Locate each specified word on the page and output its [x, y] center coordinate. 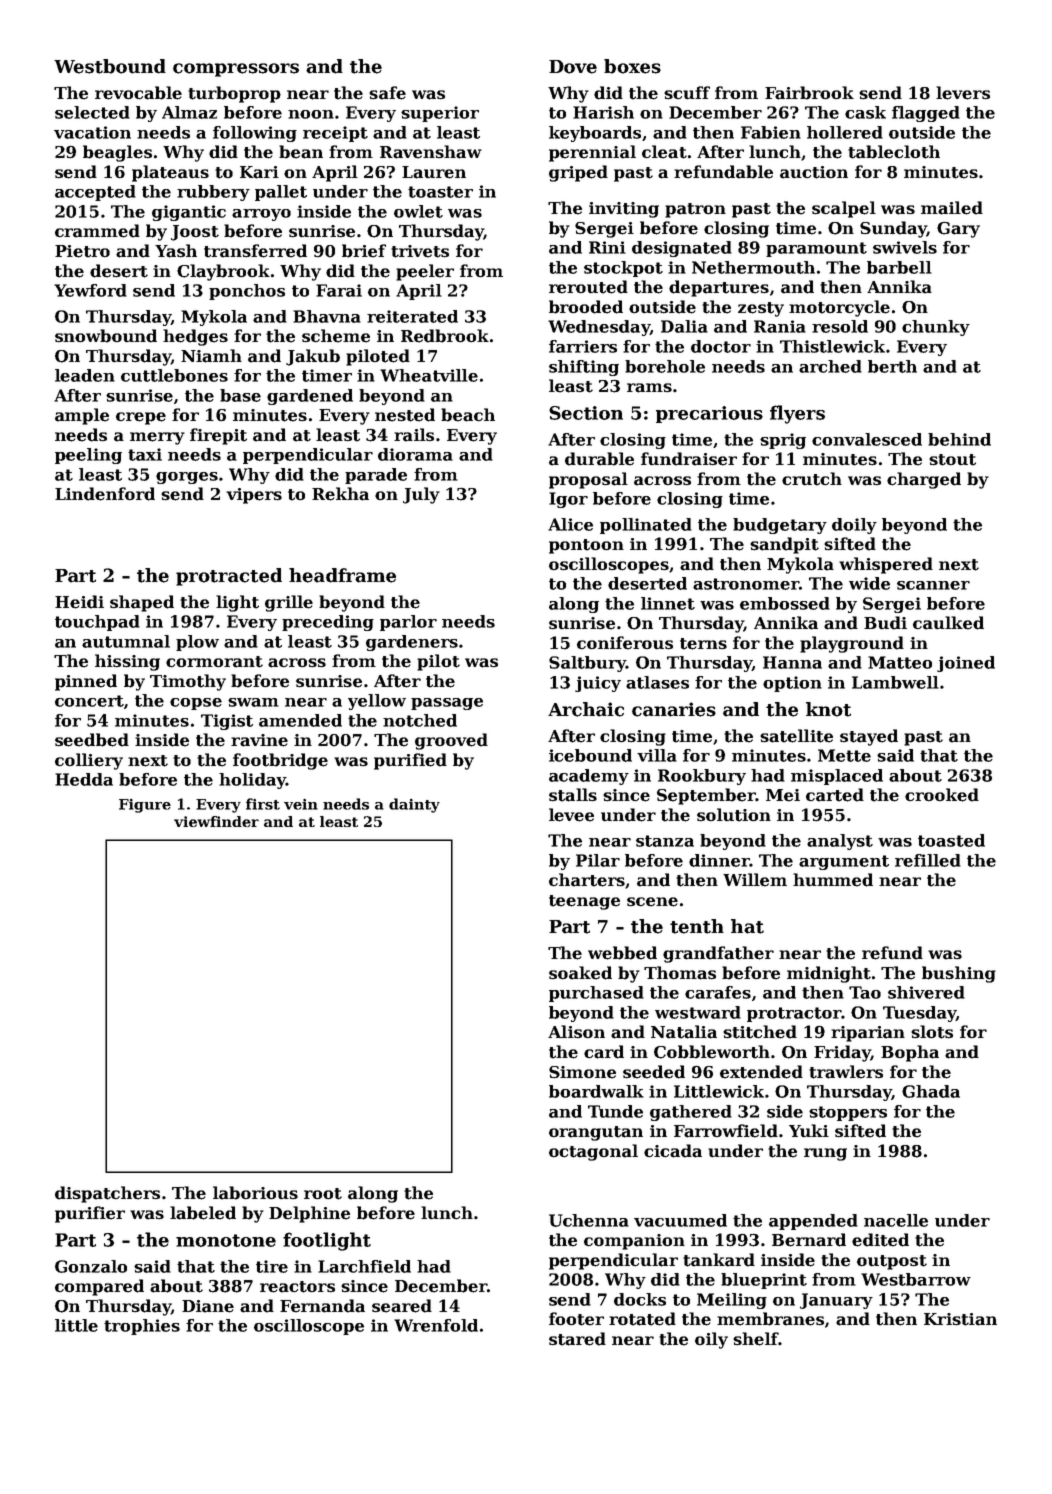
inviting [624, 210]
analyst [840, 842]
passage [447, 704]
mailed [952, 208]
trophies [142, 1327]
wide [869, 583]
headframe [342, 575]
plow [197, 643]
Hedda [84, 779]
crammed [97, 231]
